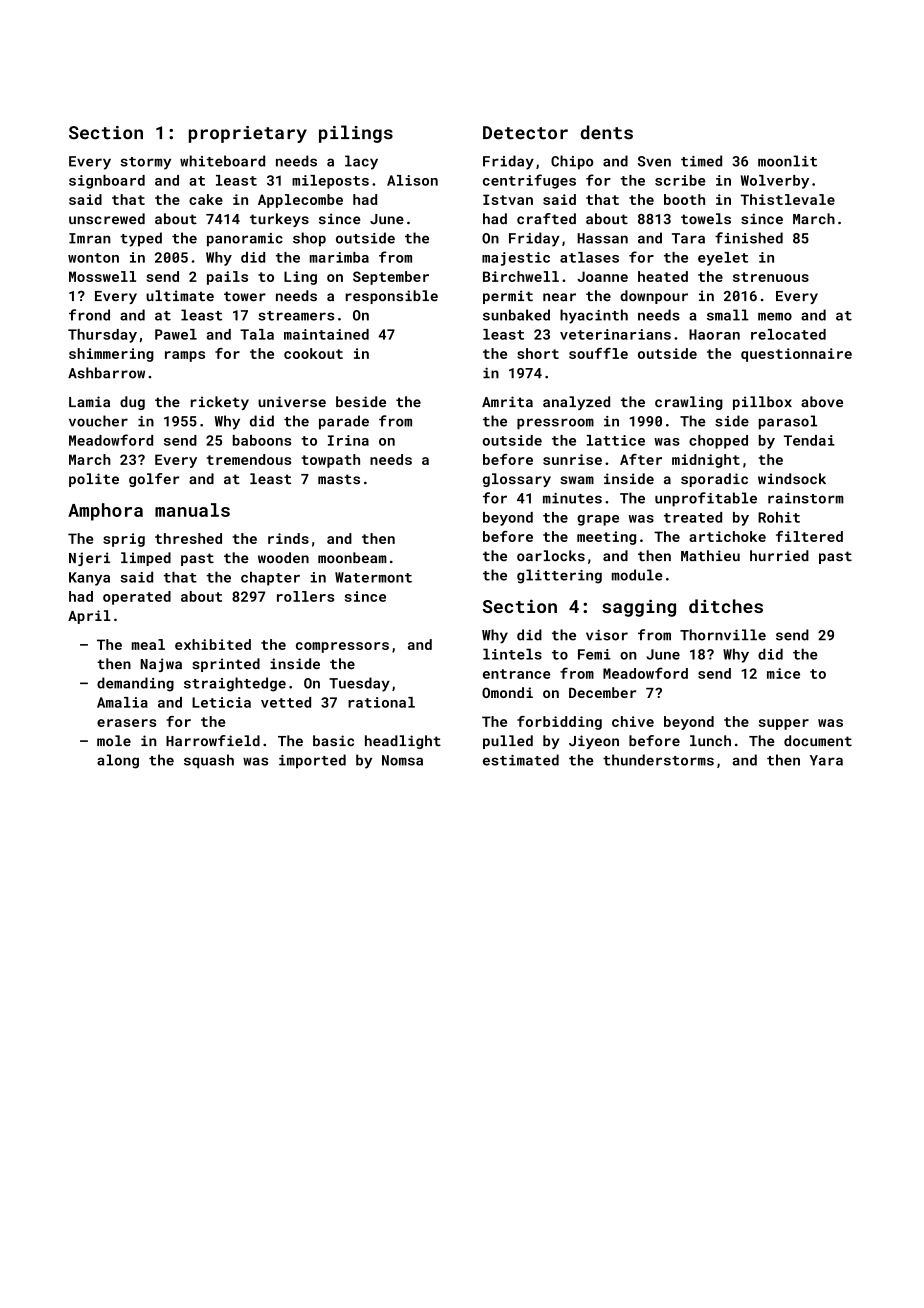  What do you see at coordinates (339, 479) in the image?
I see `masts` at bounding box center [339, 479].
